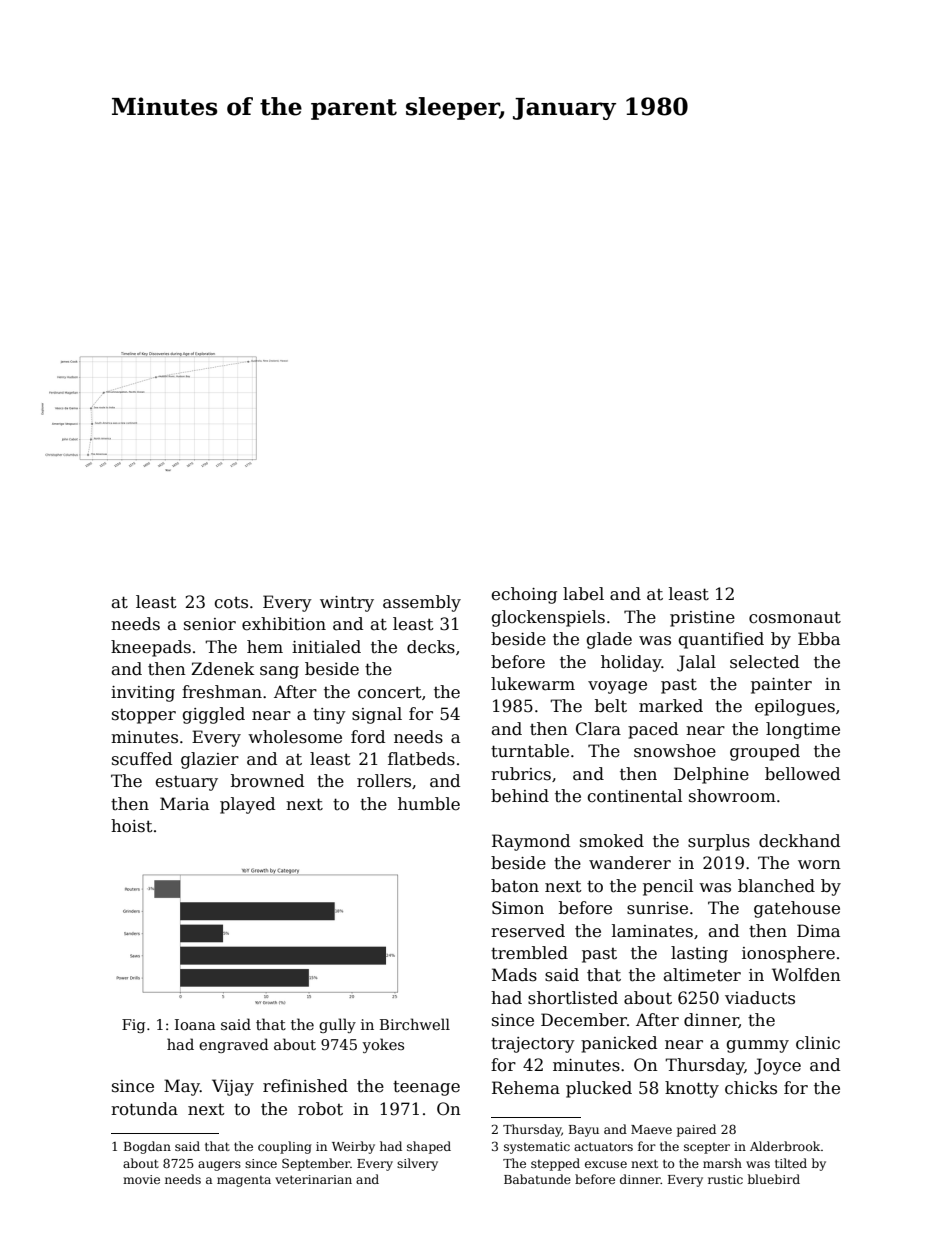 The height and width of the screenshot is (1233, 952). What do you see at coordinates (725, 1179) in the screenshot?
I see `rustic` at bounding box center [725, 1179].
